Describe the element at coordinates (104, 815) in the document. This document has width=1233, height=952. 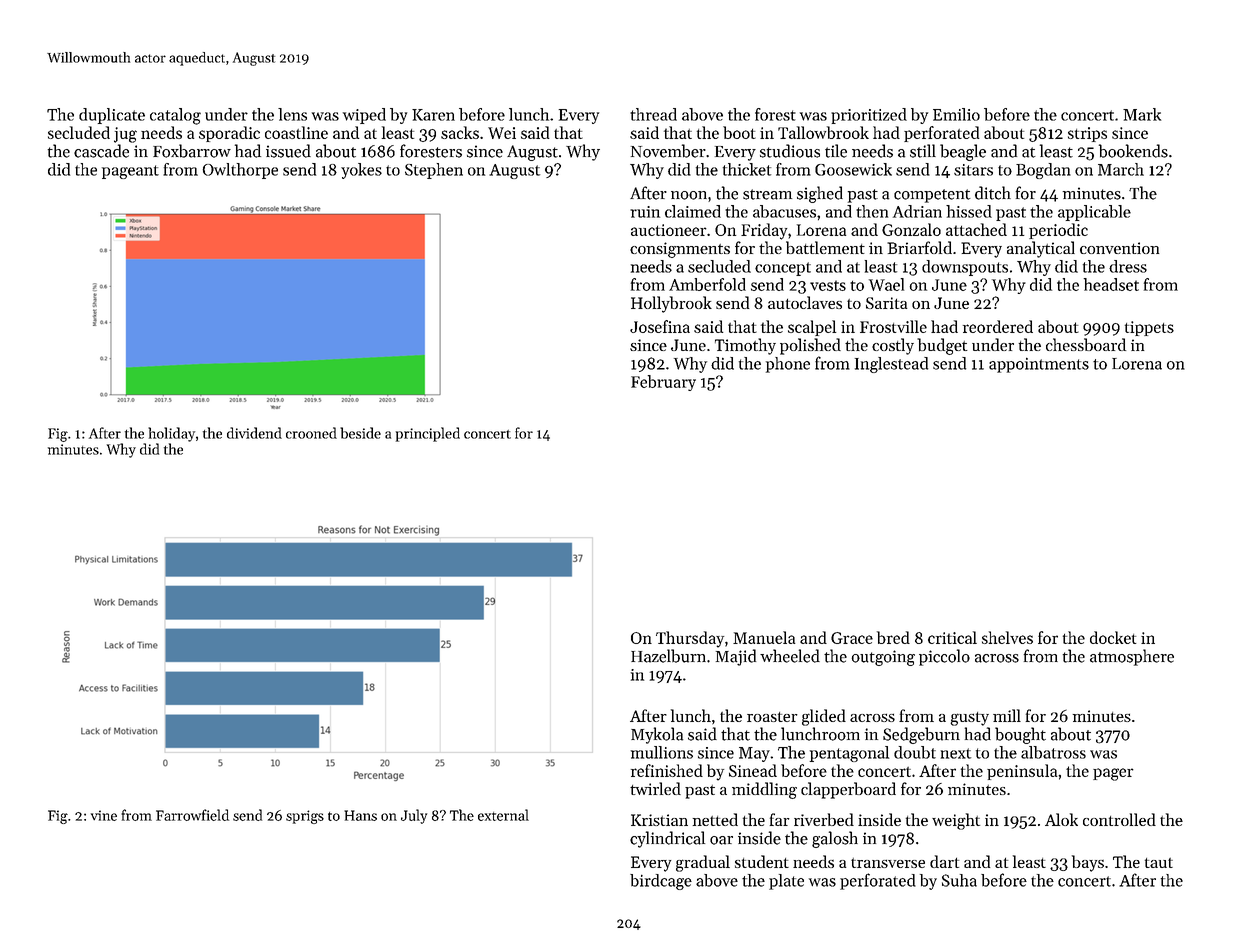
I see `vine` at that location.
